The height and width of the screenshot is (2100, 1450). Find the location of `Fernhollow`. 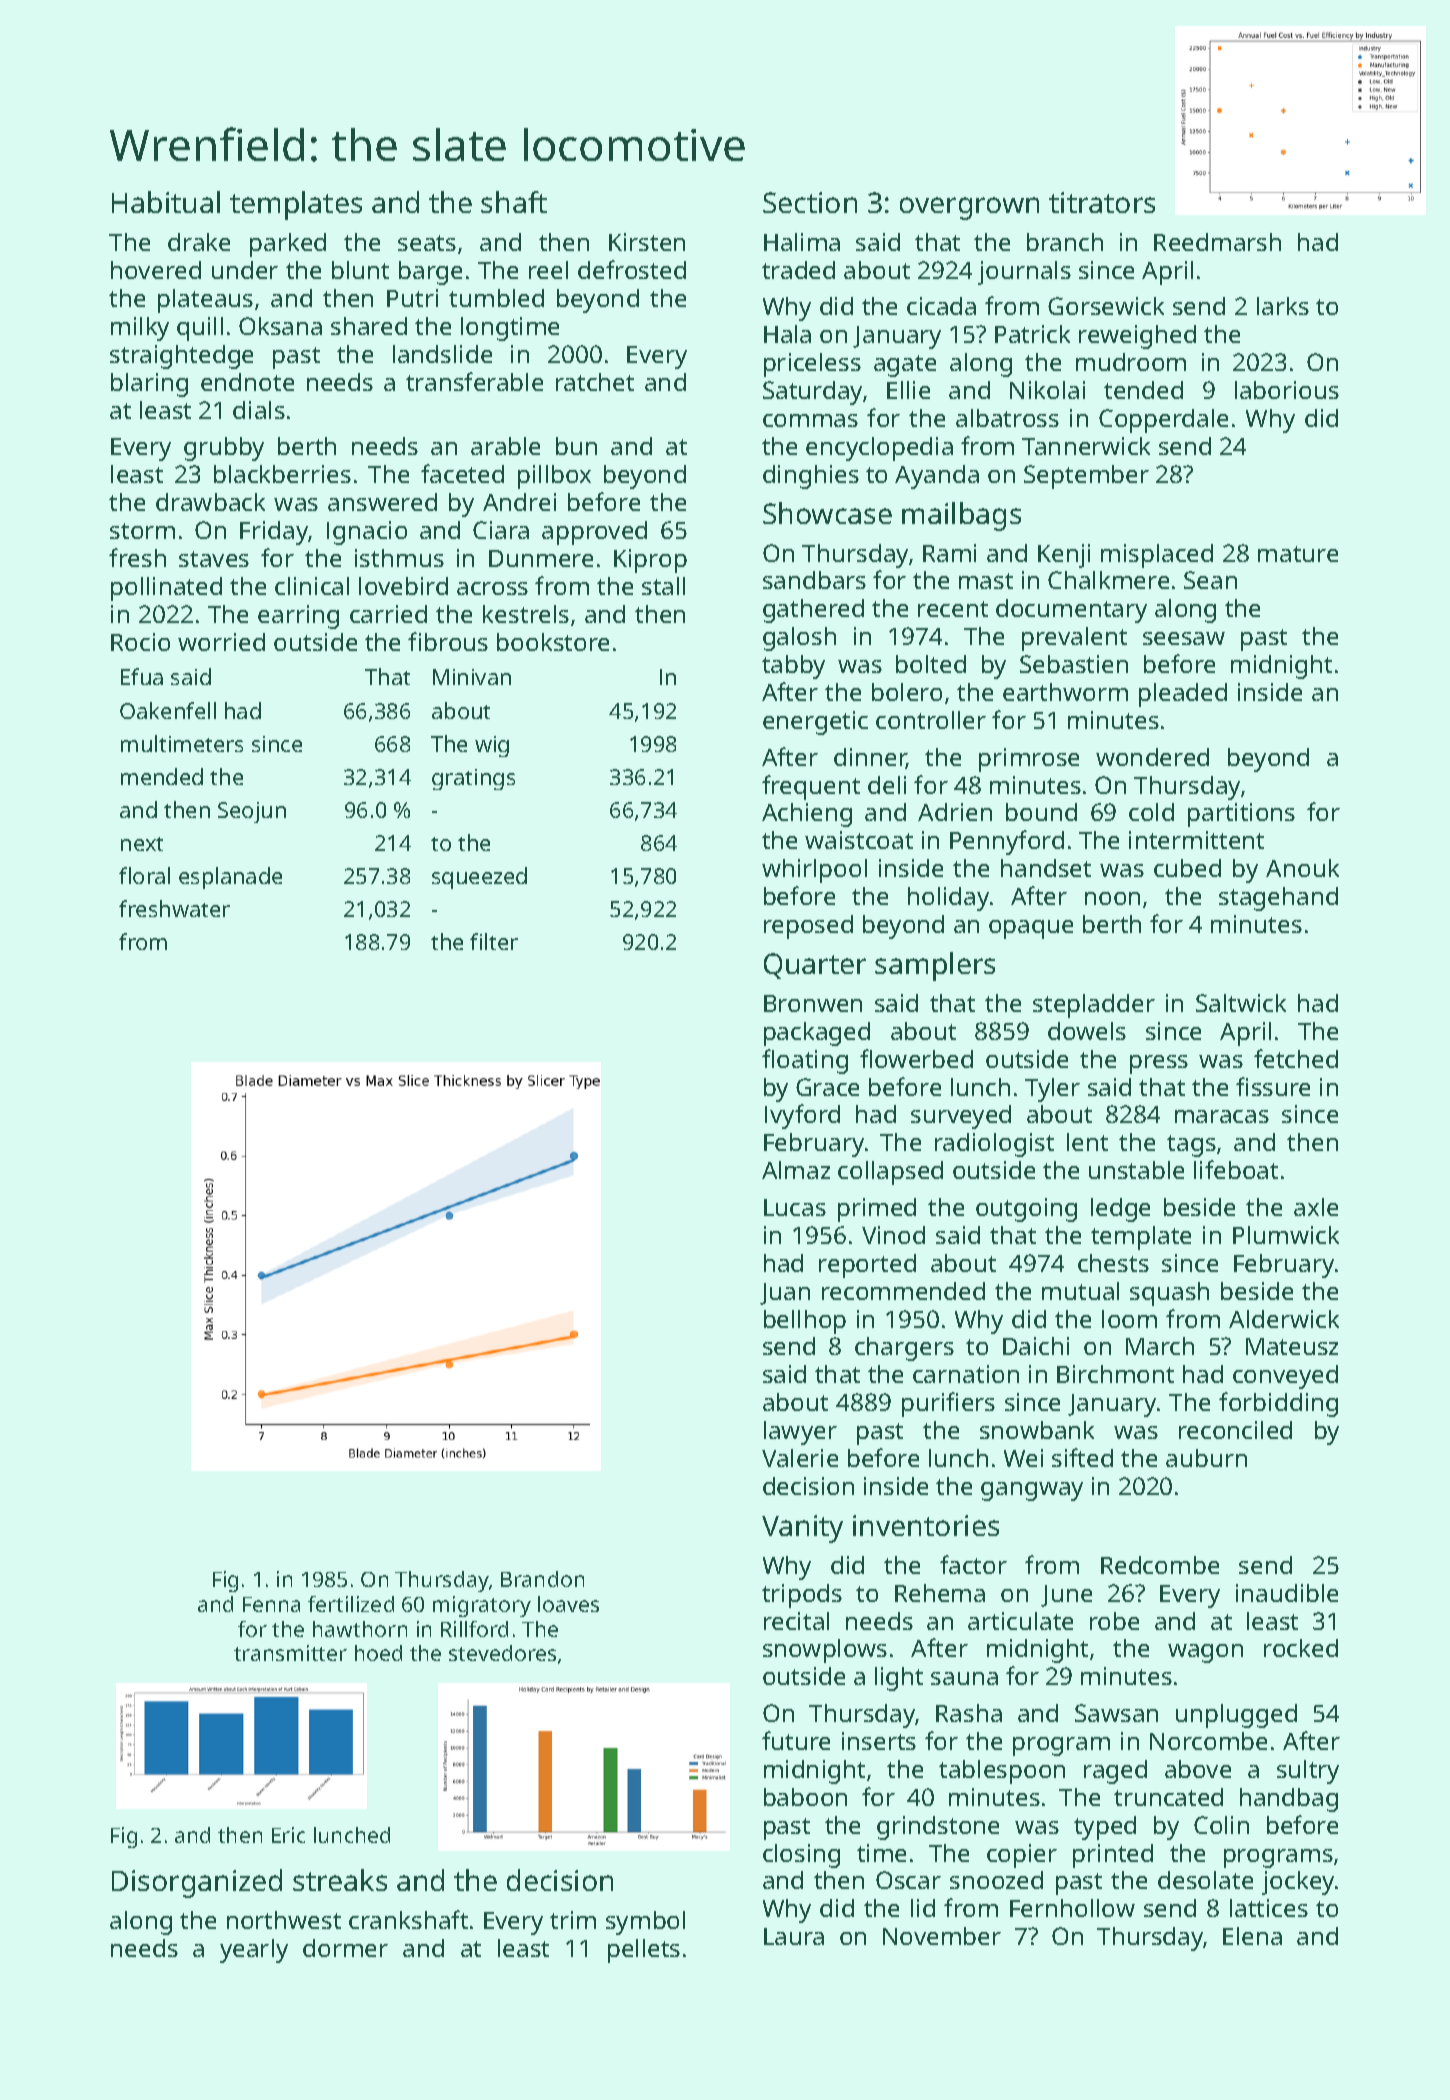

Fernhollow is located at coordinates (1072, 1908).
